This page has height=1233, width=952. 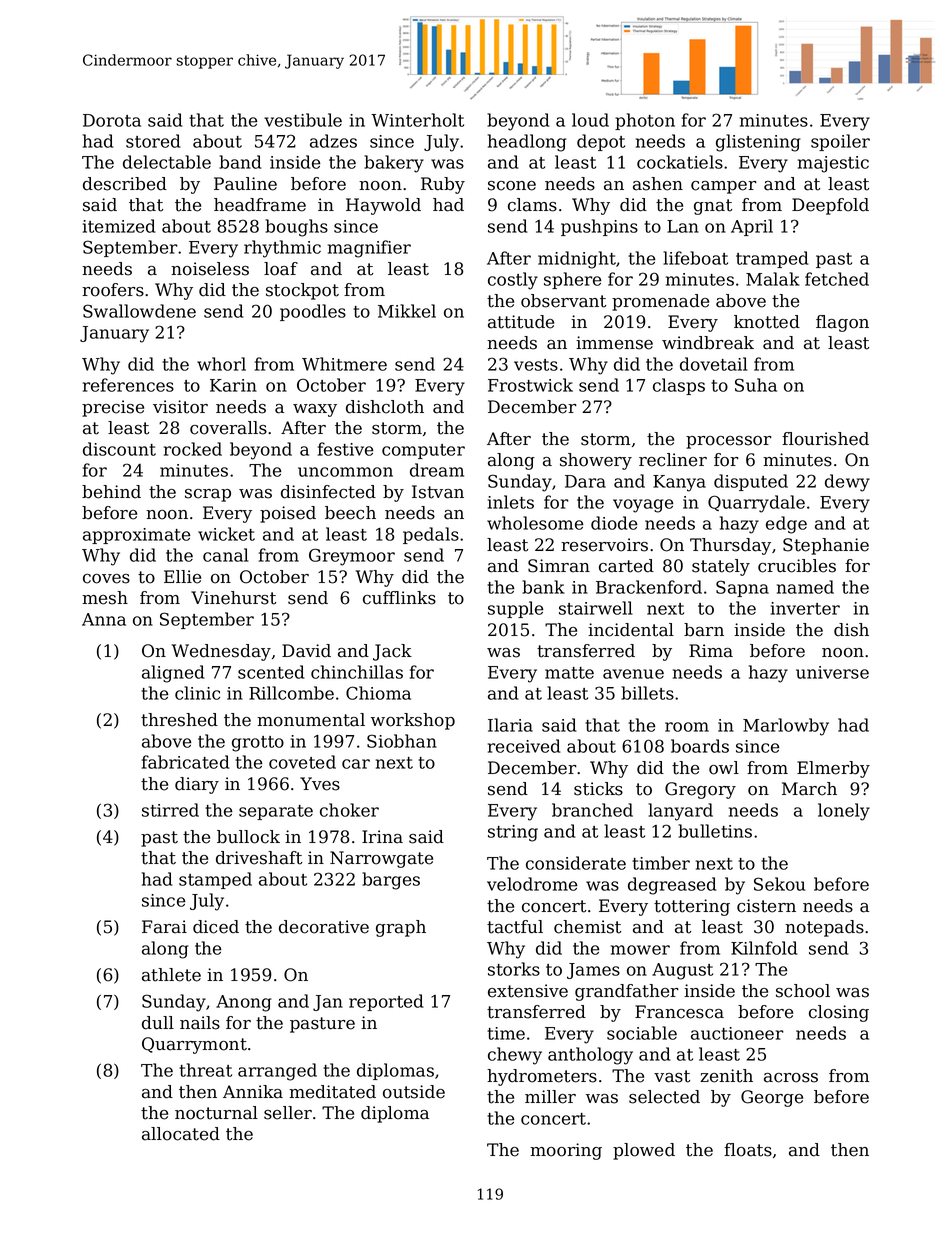 What do you see at coordinates (181, 1134) in the page?
I see `allocated` at bounding box center [181, 1134].
